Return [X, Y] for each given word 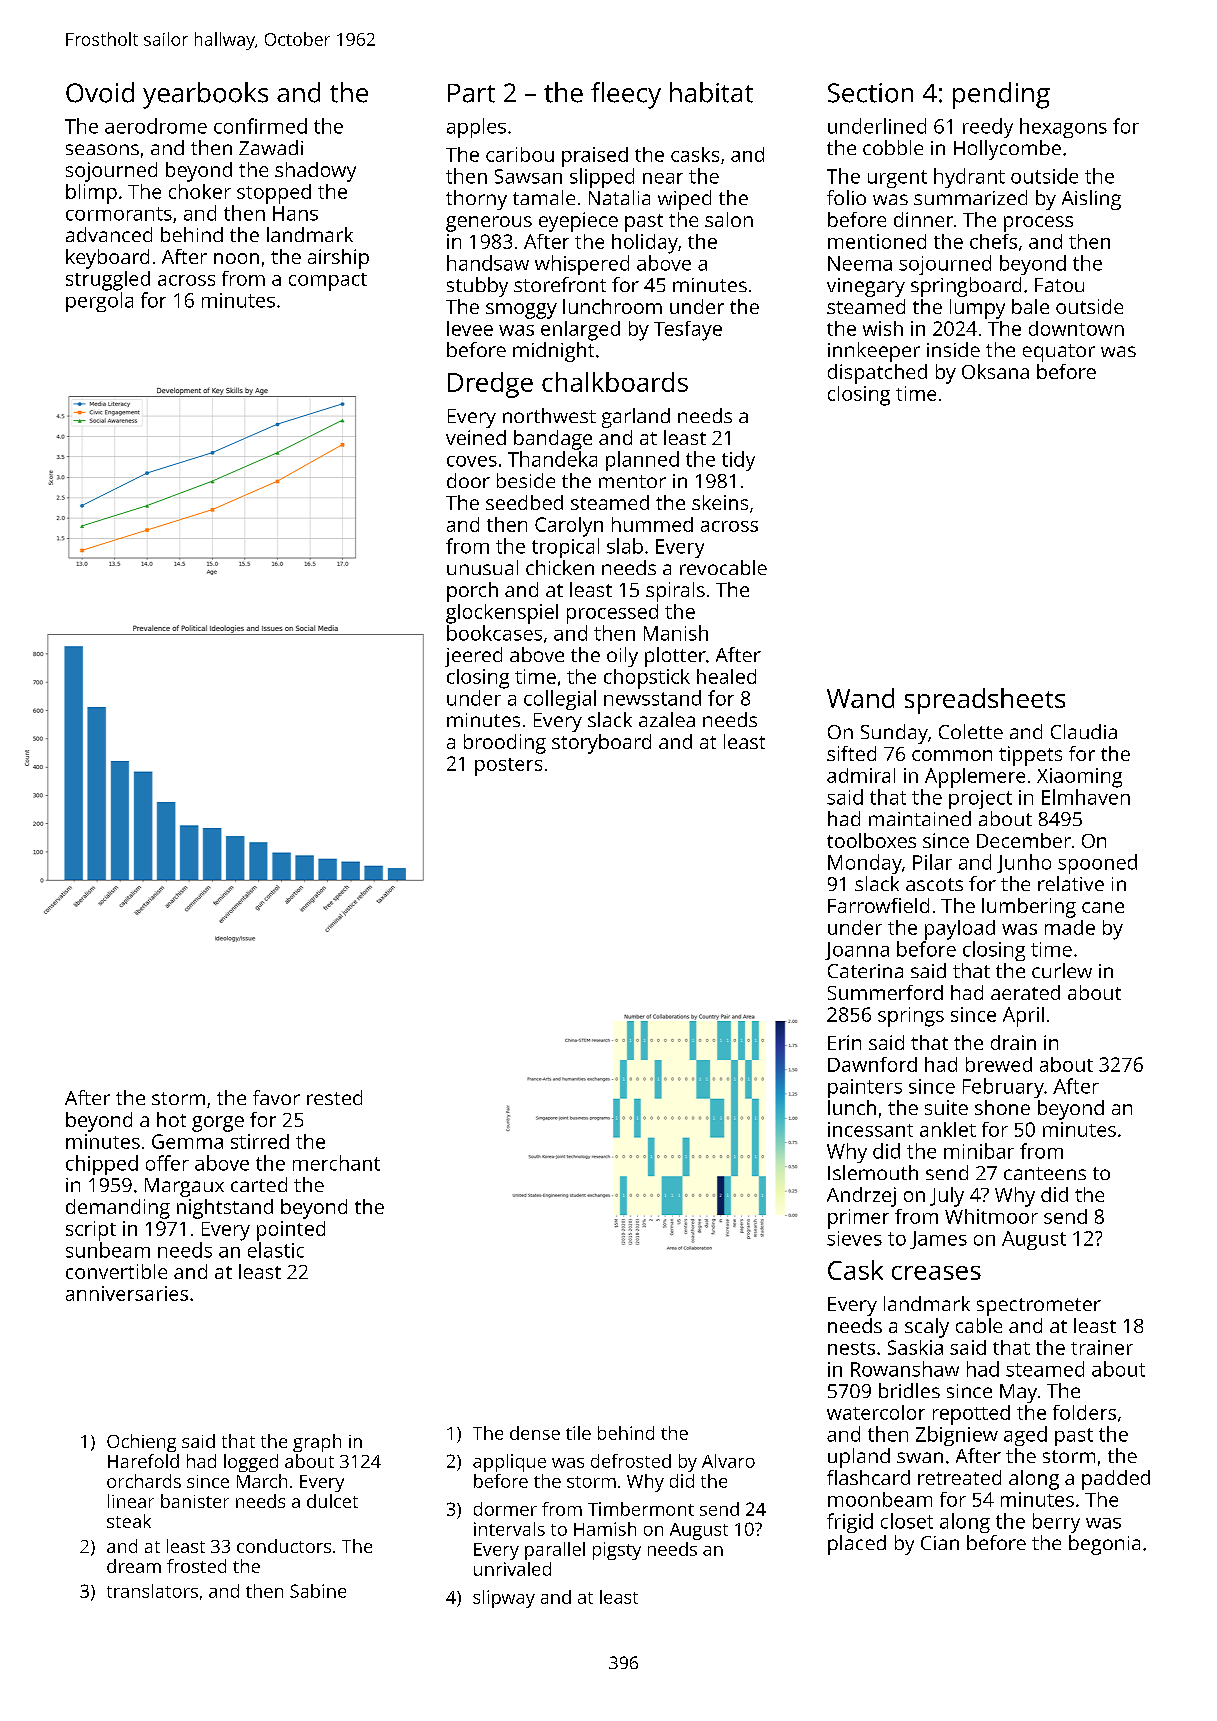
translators [152, 1591]
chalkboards [615, 382]
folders [1084, 1412]
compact [328, 282]
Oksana [995, 371]
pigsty [617, 1551]
